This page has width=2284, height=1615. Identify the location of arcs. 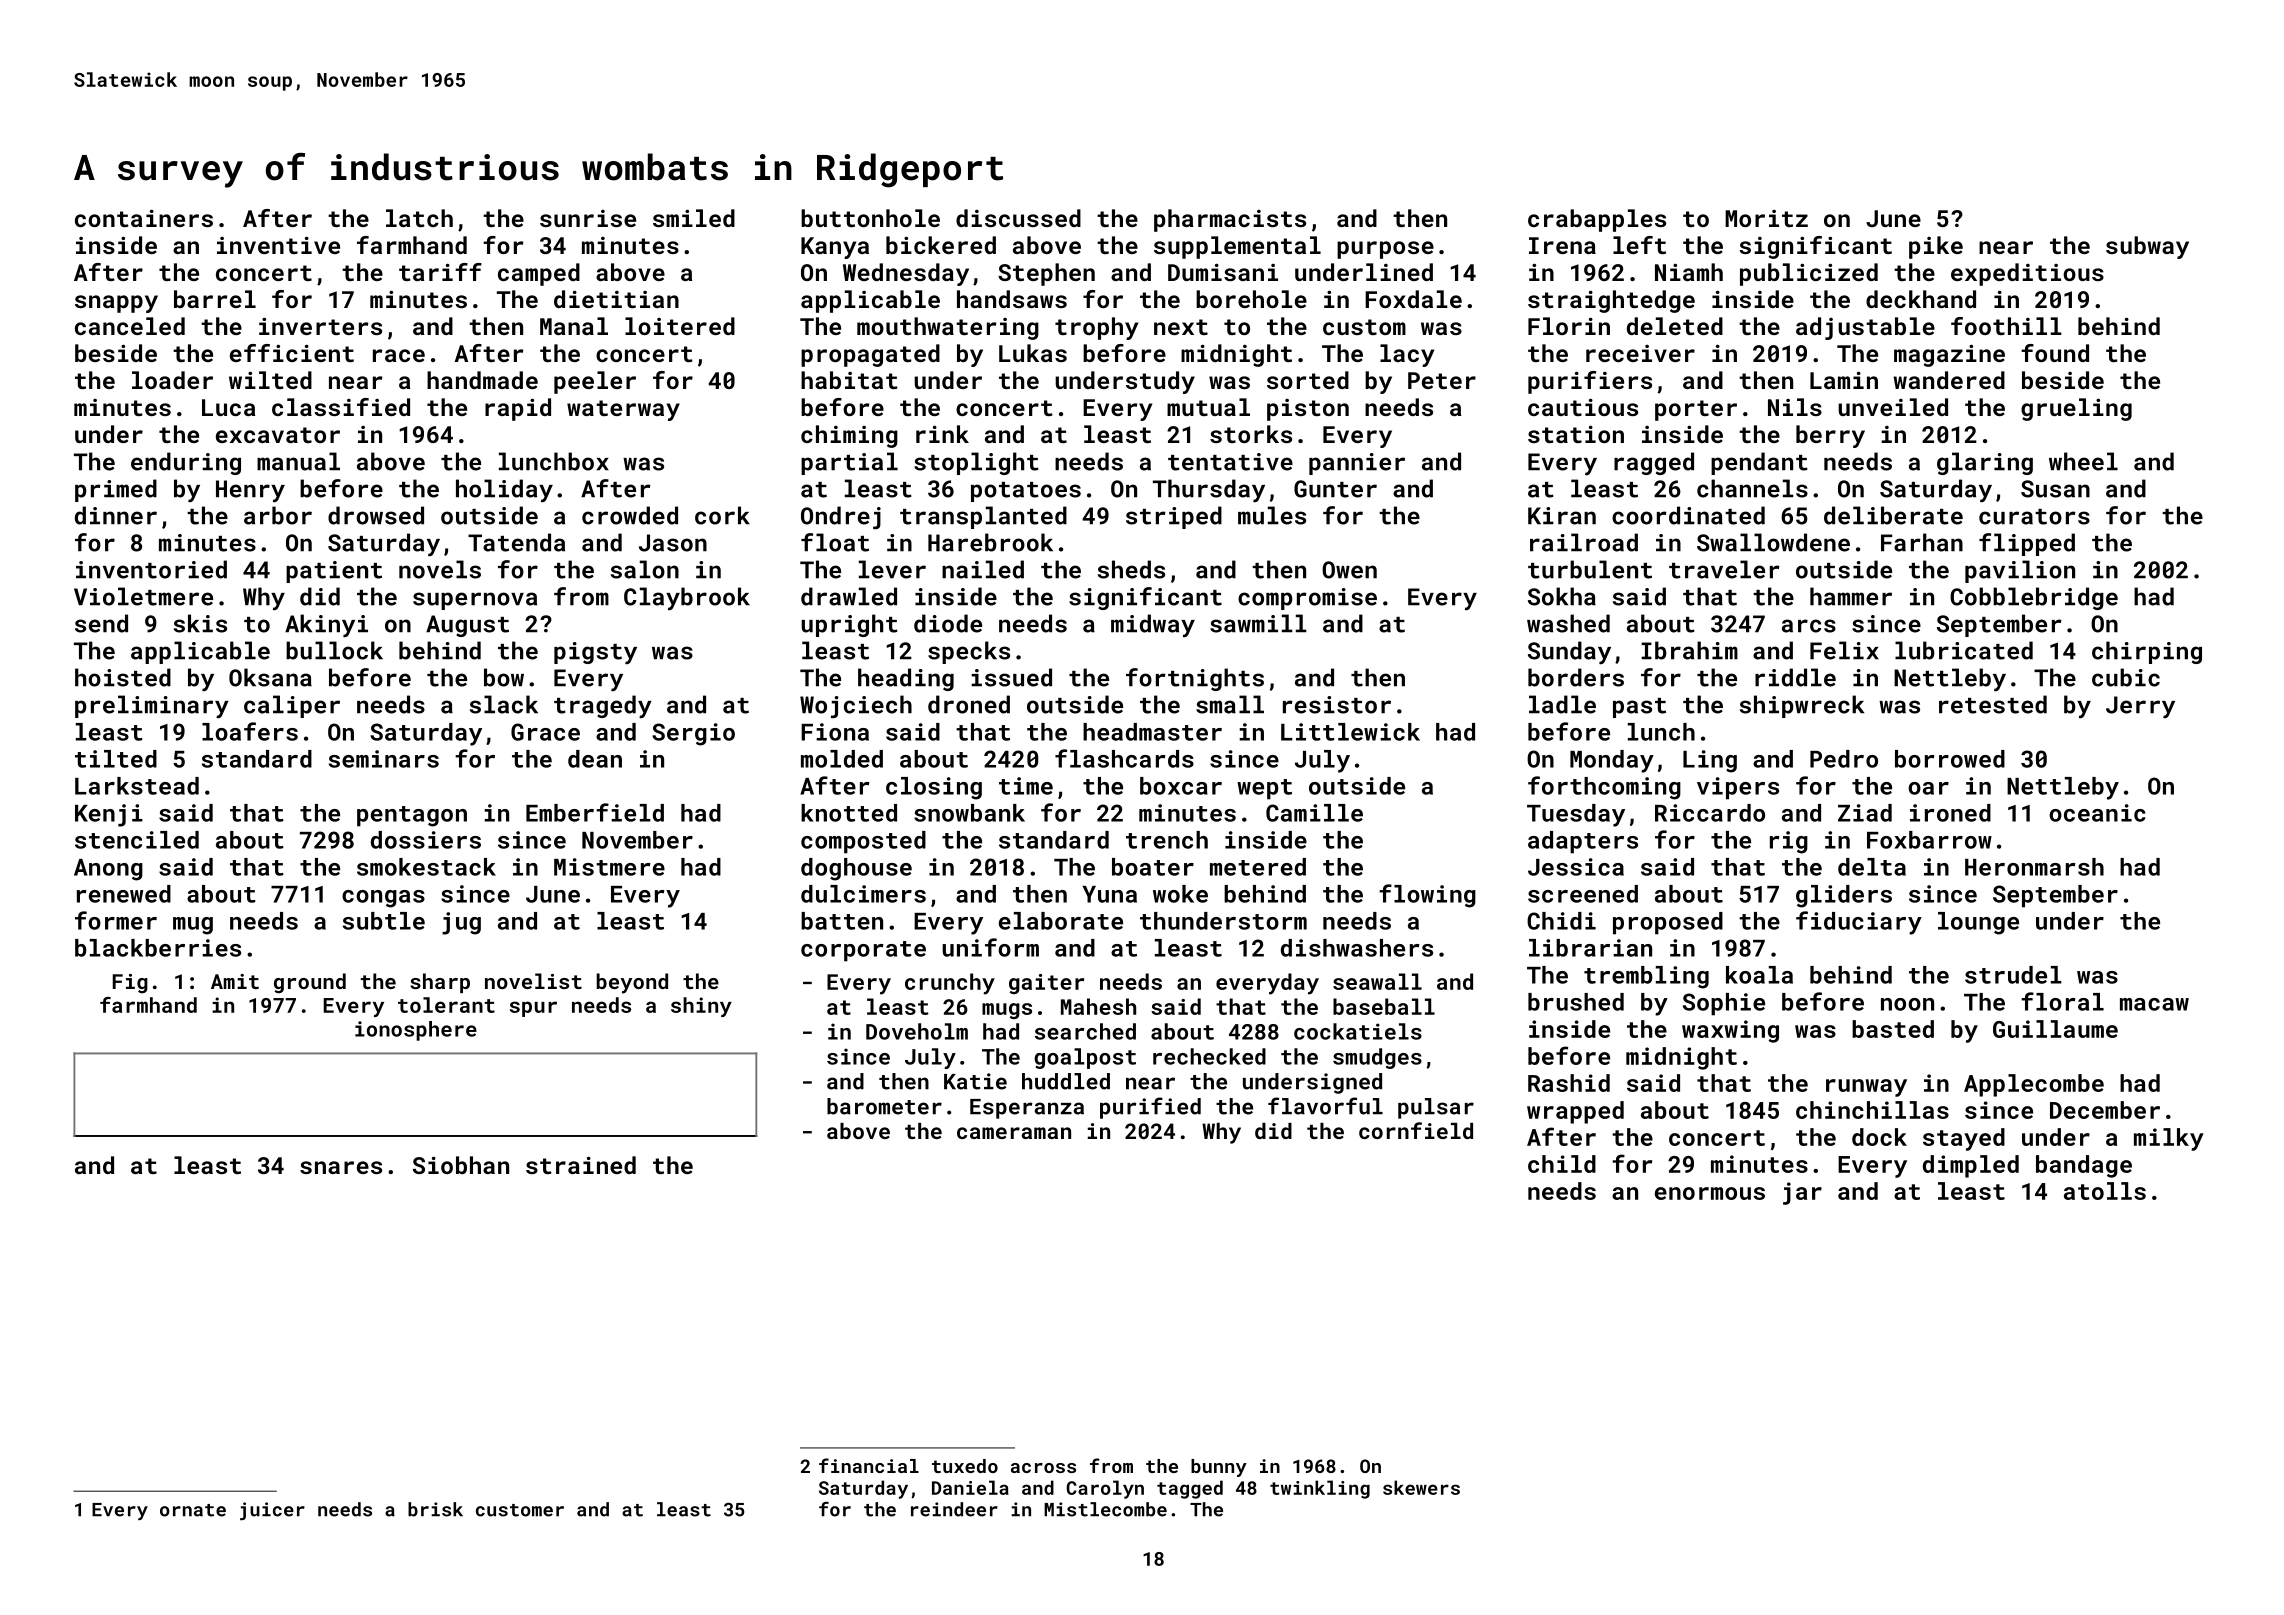
(1809, 626).
